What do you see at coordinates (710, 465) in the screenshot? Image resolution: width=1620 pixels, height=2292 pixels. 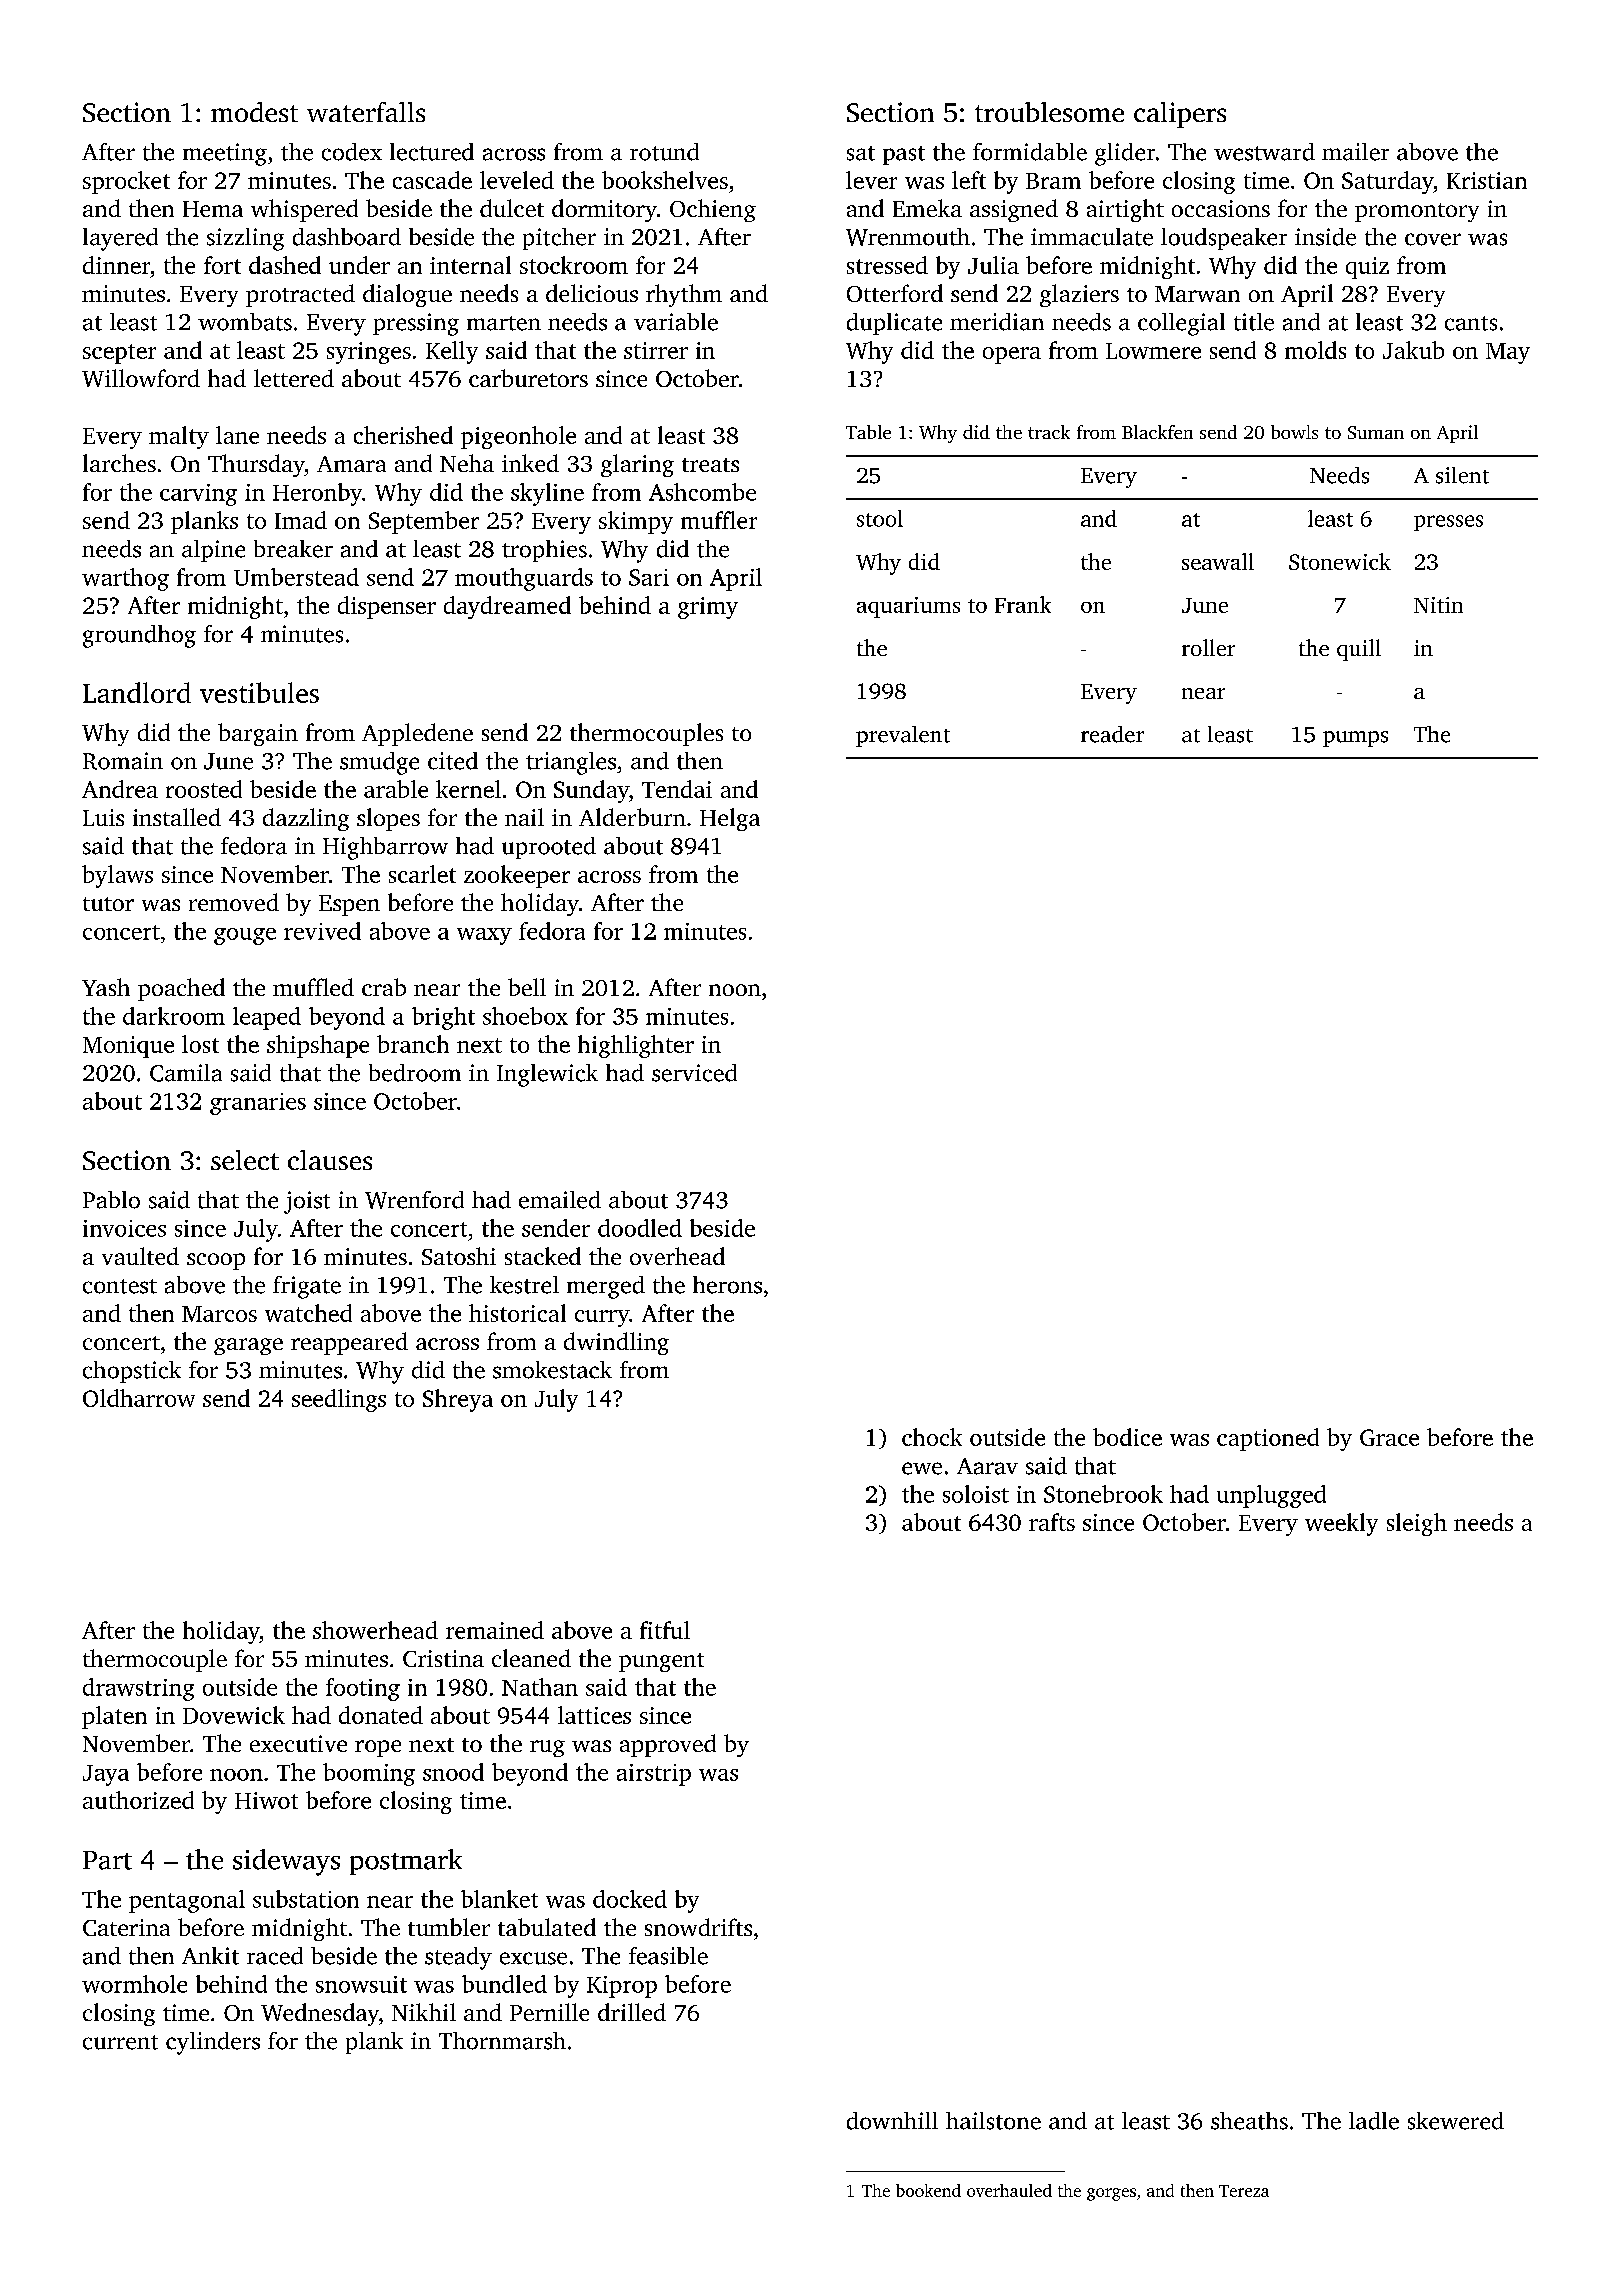 I see `treats` at bounding box center [710, 465].
